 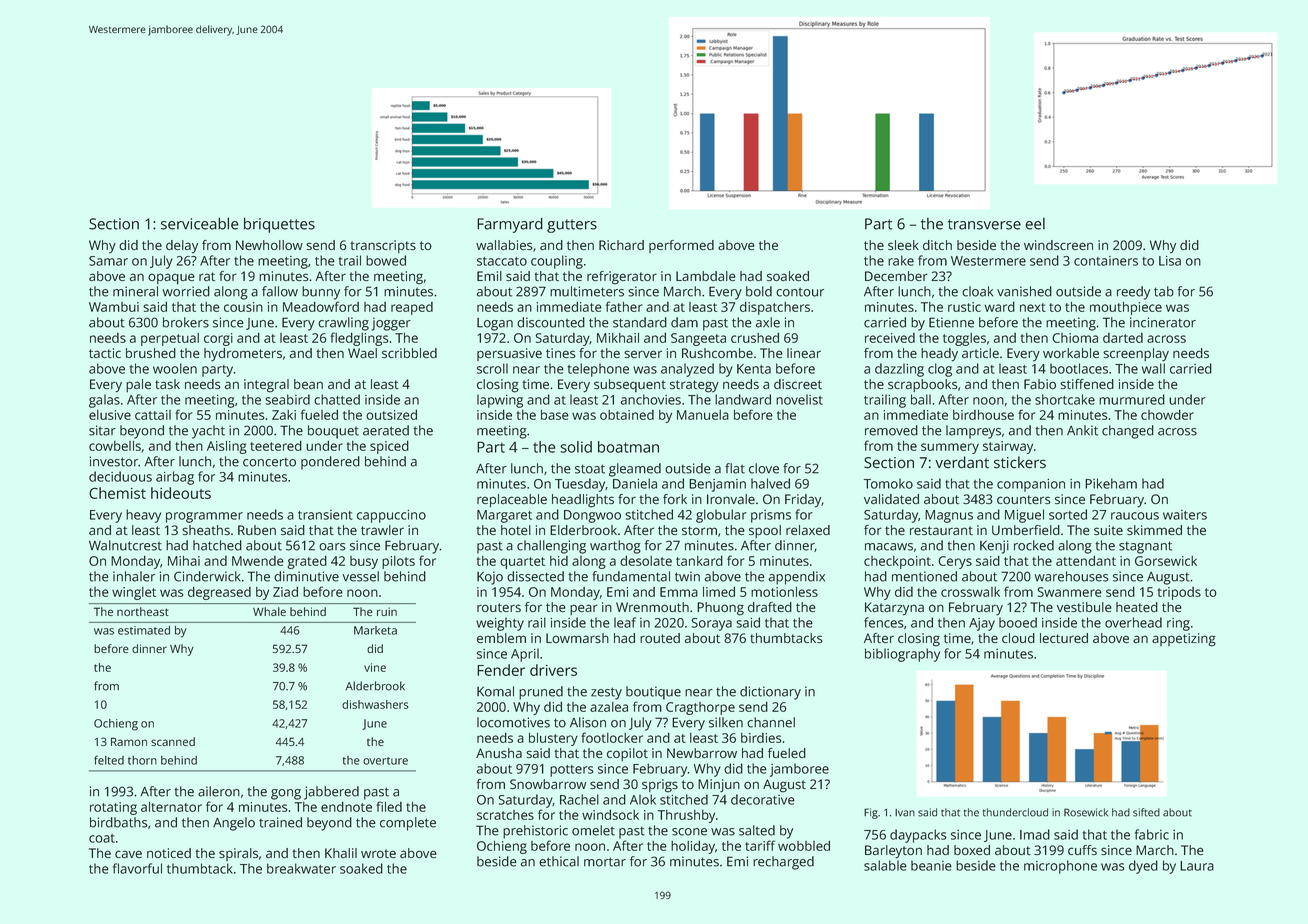 I want to click on breakwater, so click(x=301, y=868).
